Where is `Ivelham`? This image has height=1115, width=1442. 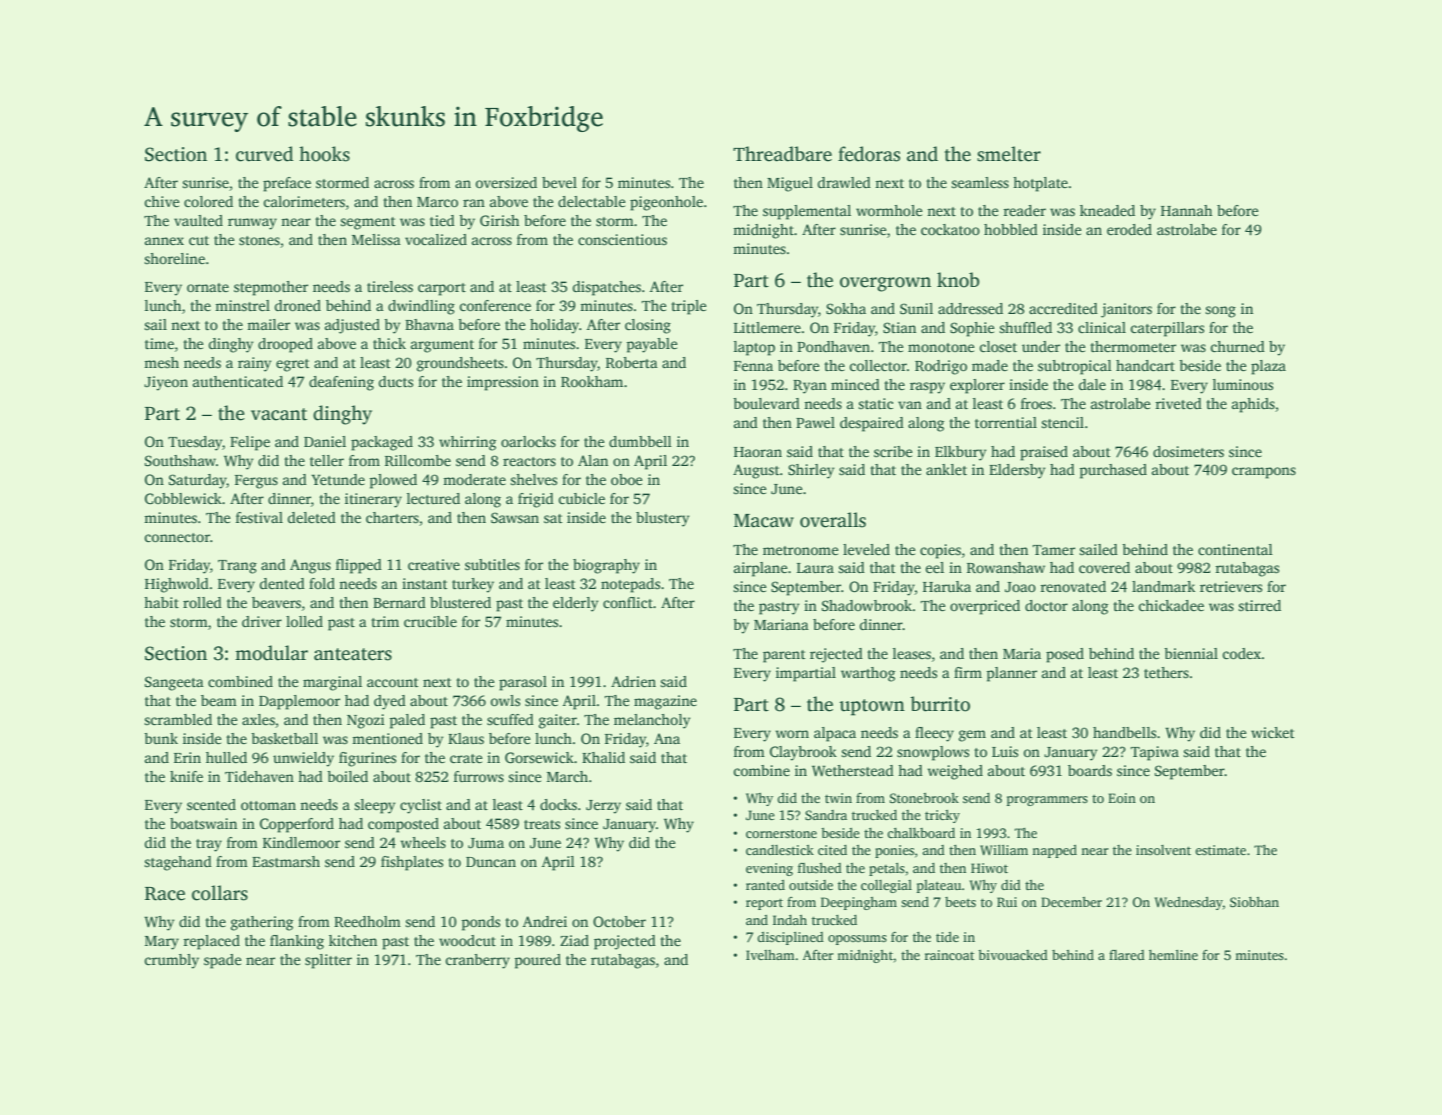
Ivelham is located at coordinates (770, 955).
